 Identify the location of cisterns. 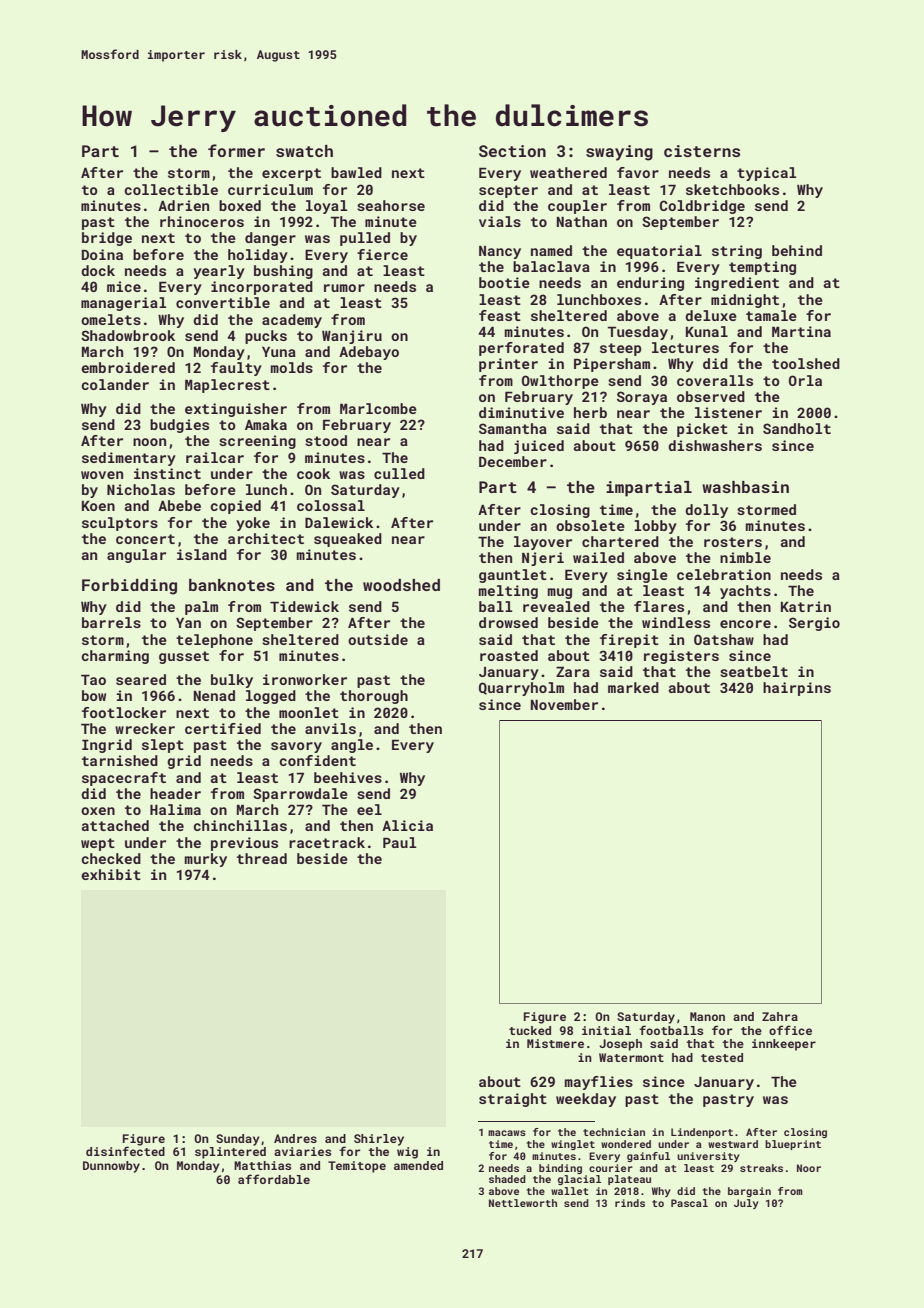
(702, 151).
